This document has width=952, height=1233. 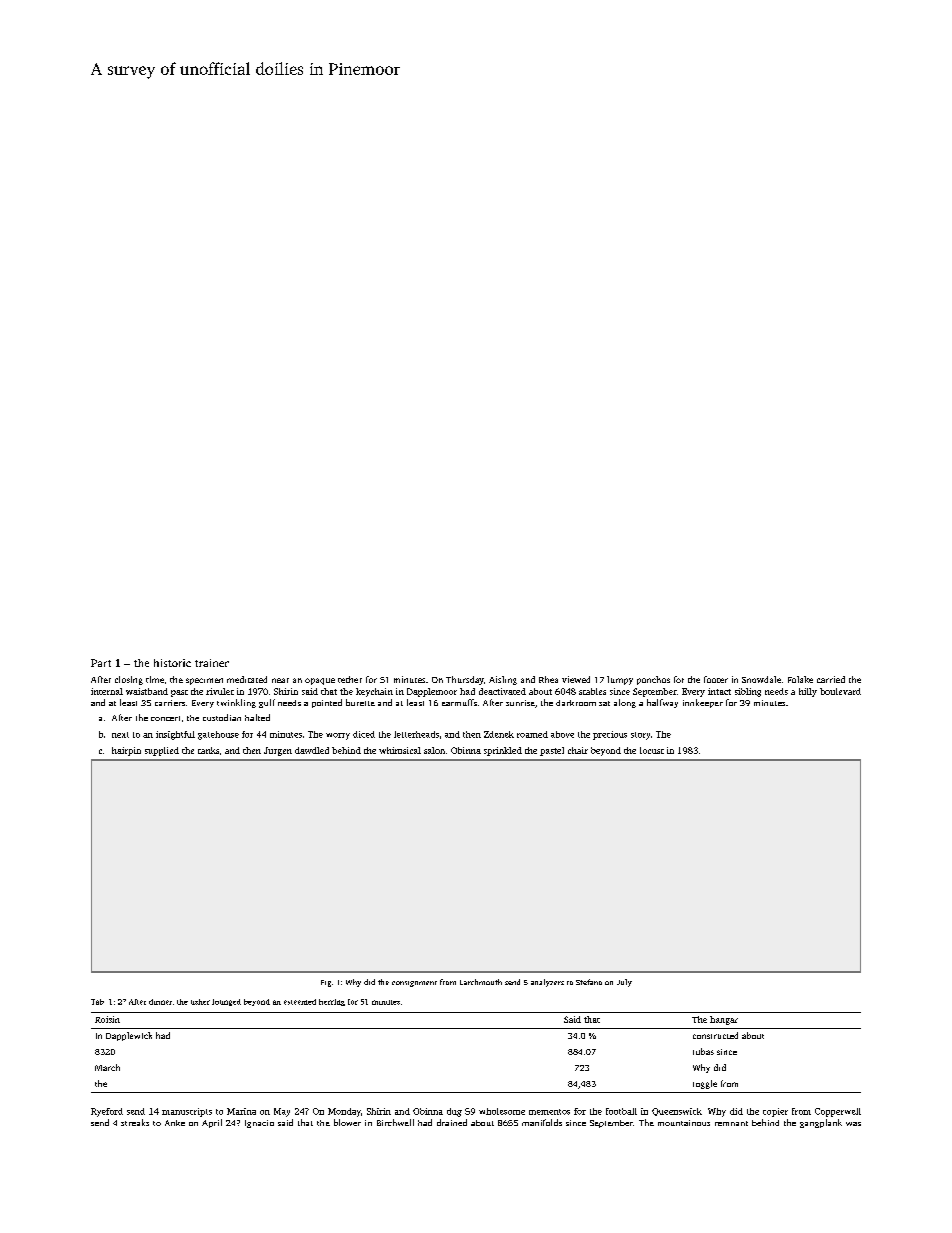 I want to click on chair, so click(x=578, y=750).
